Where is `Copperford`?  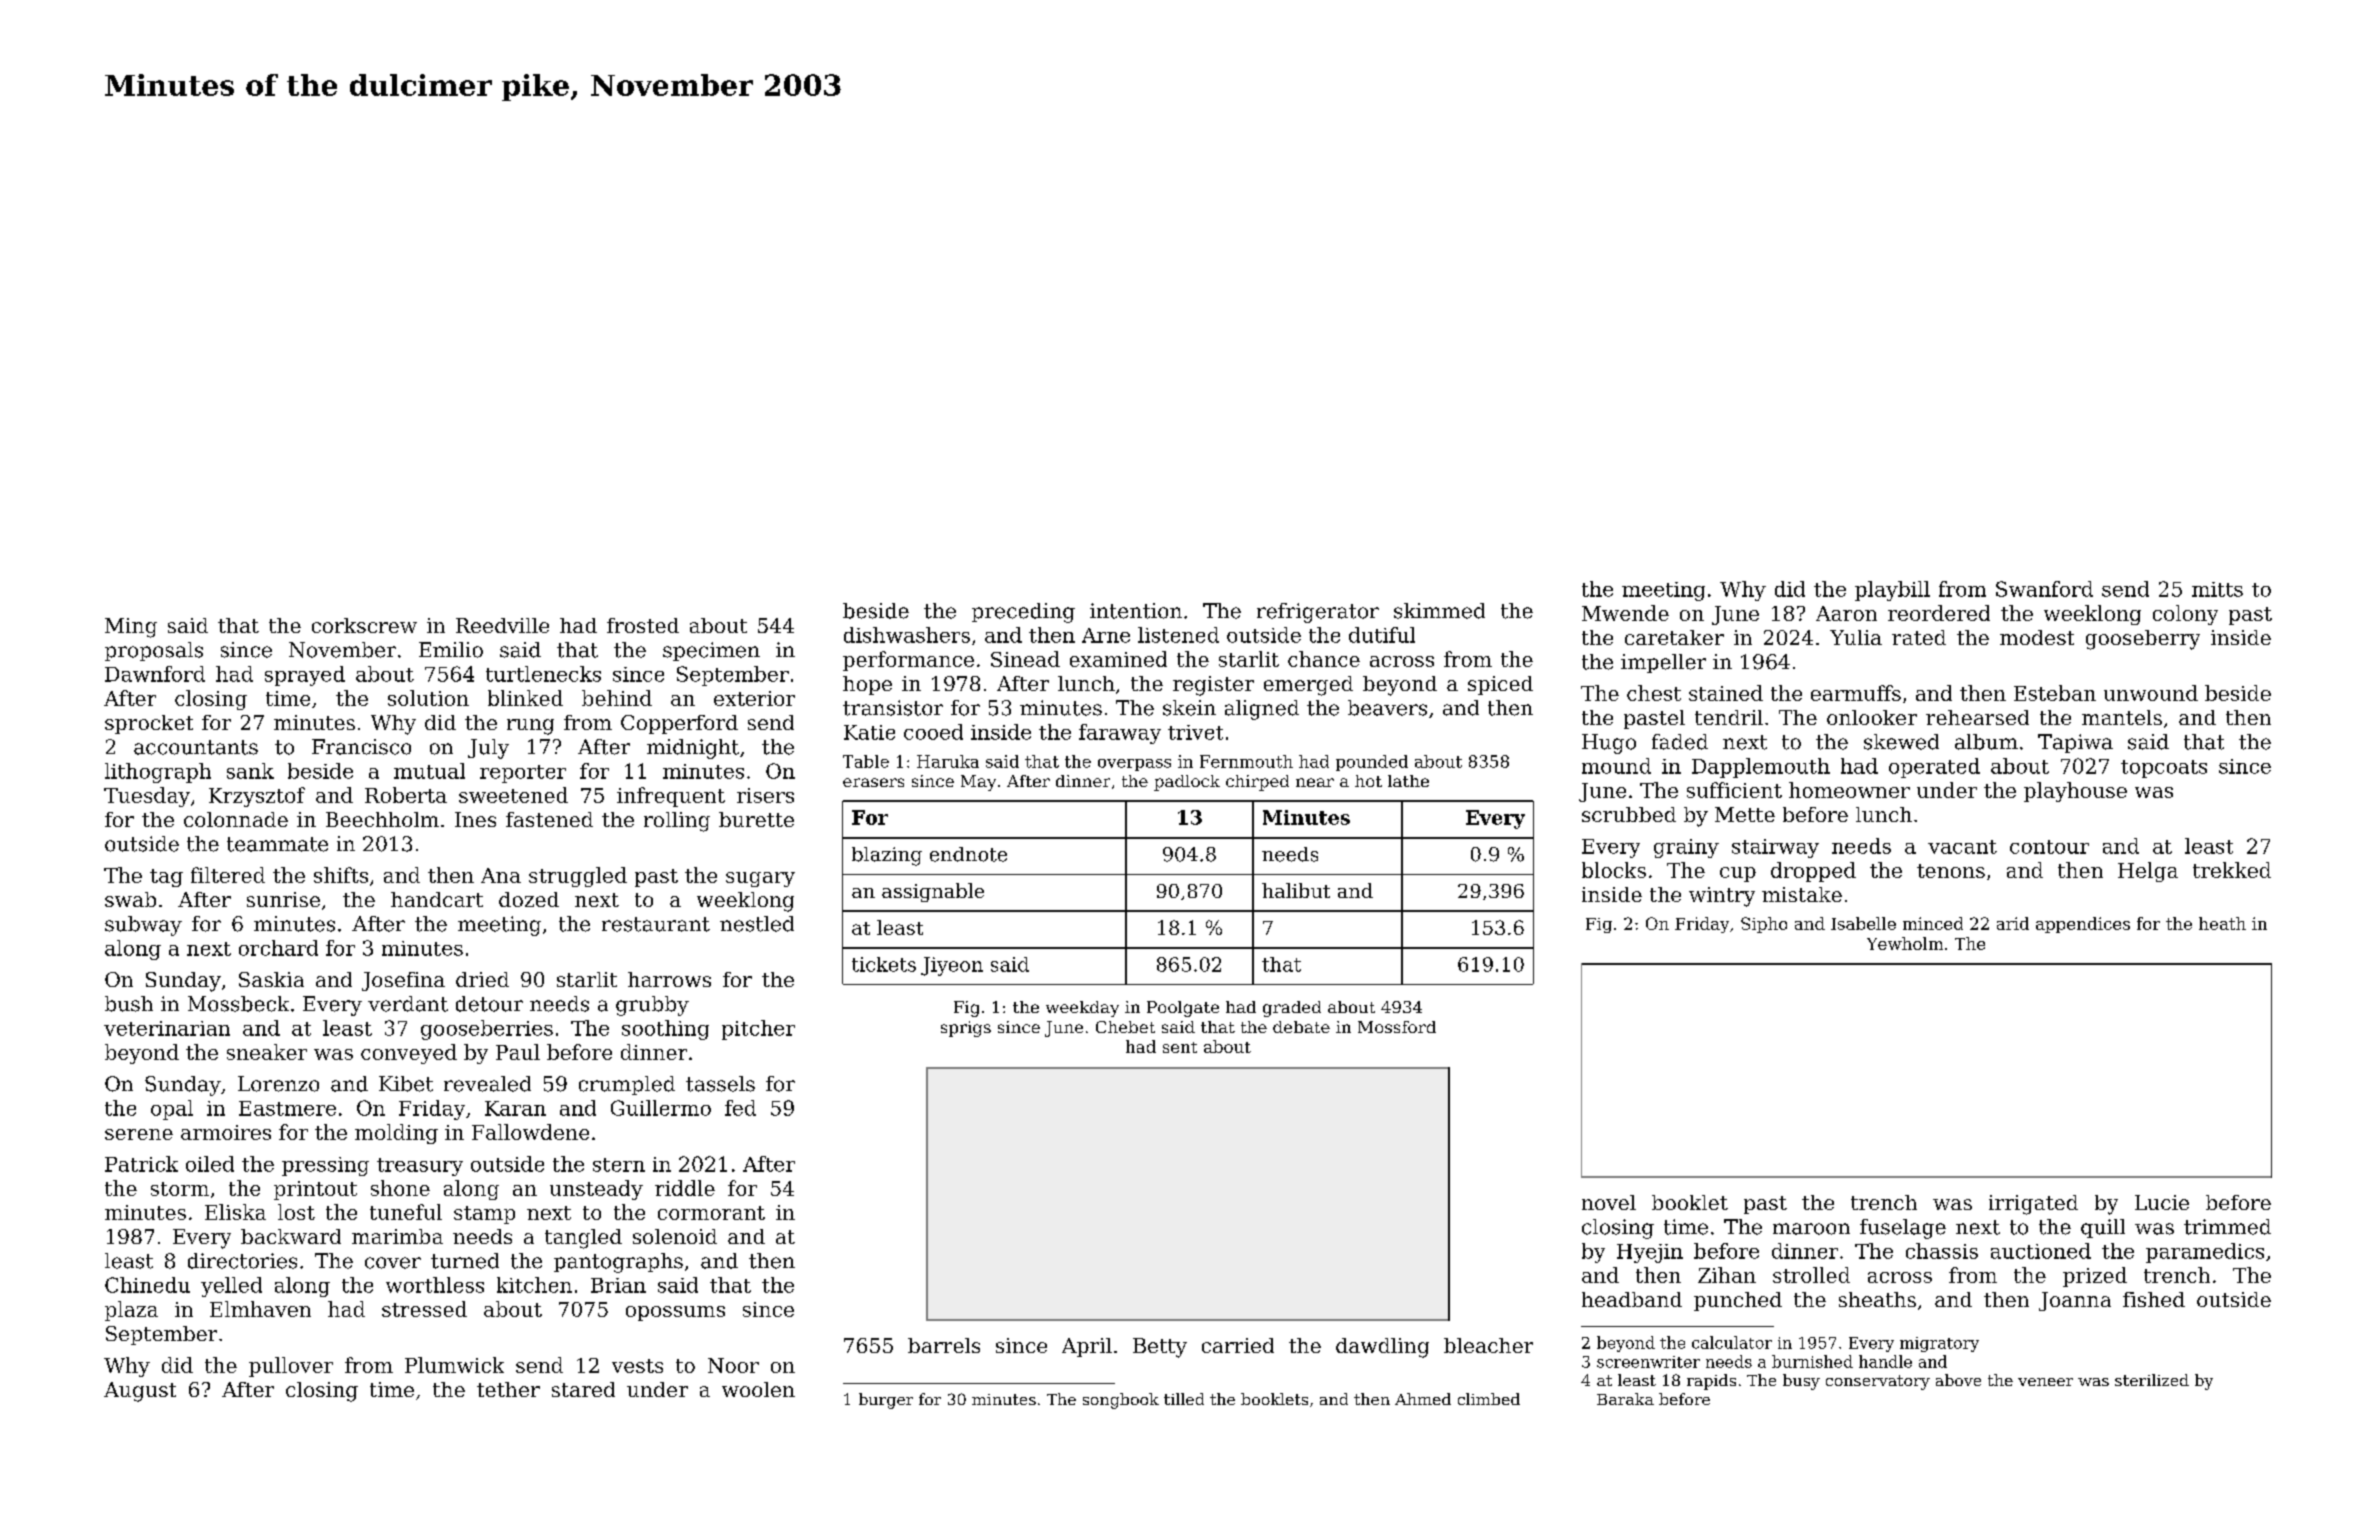 Copperford is located at coordinates (679, 724).
